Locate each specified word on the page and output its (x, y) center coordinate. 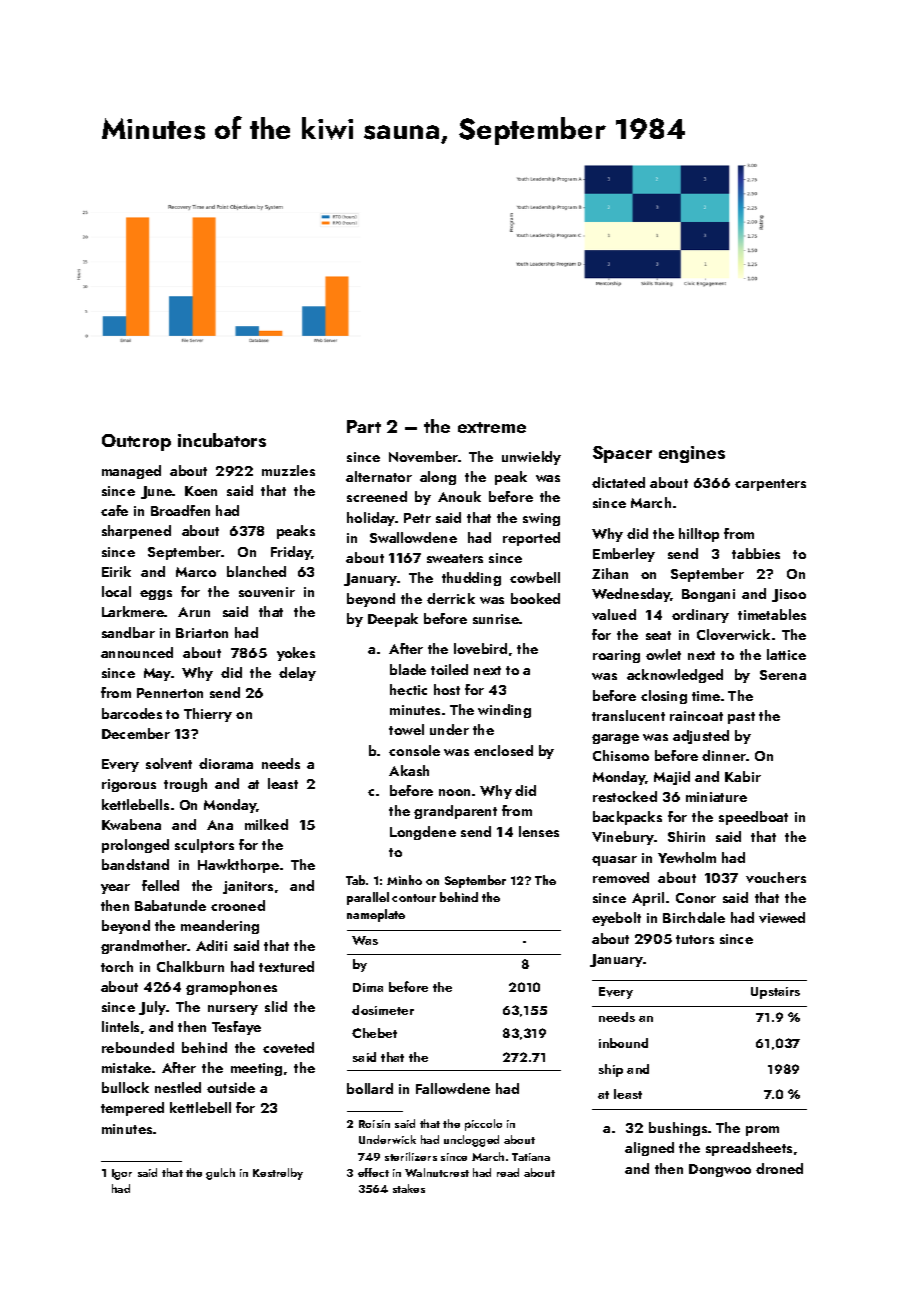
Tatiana (531, 1157)
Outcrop (136, 442)
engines (692, 454)
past (741, 718)
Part (364, 426)
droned (779, 1168)
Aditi (211, 945)
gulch (220, 1174)
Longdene (423, 833)
